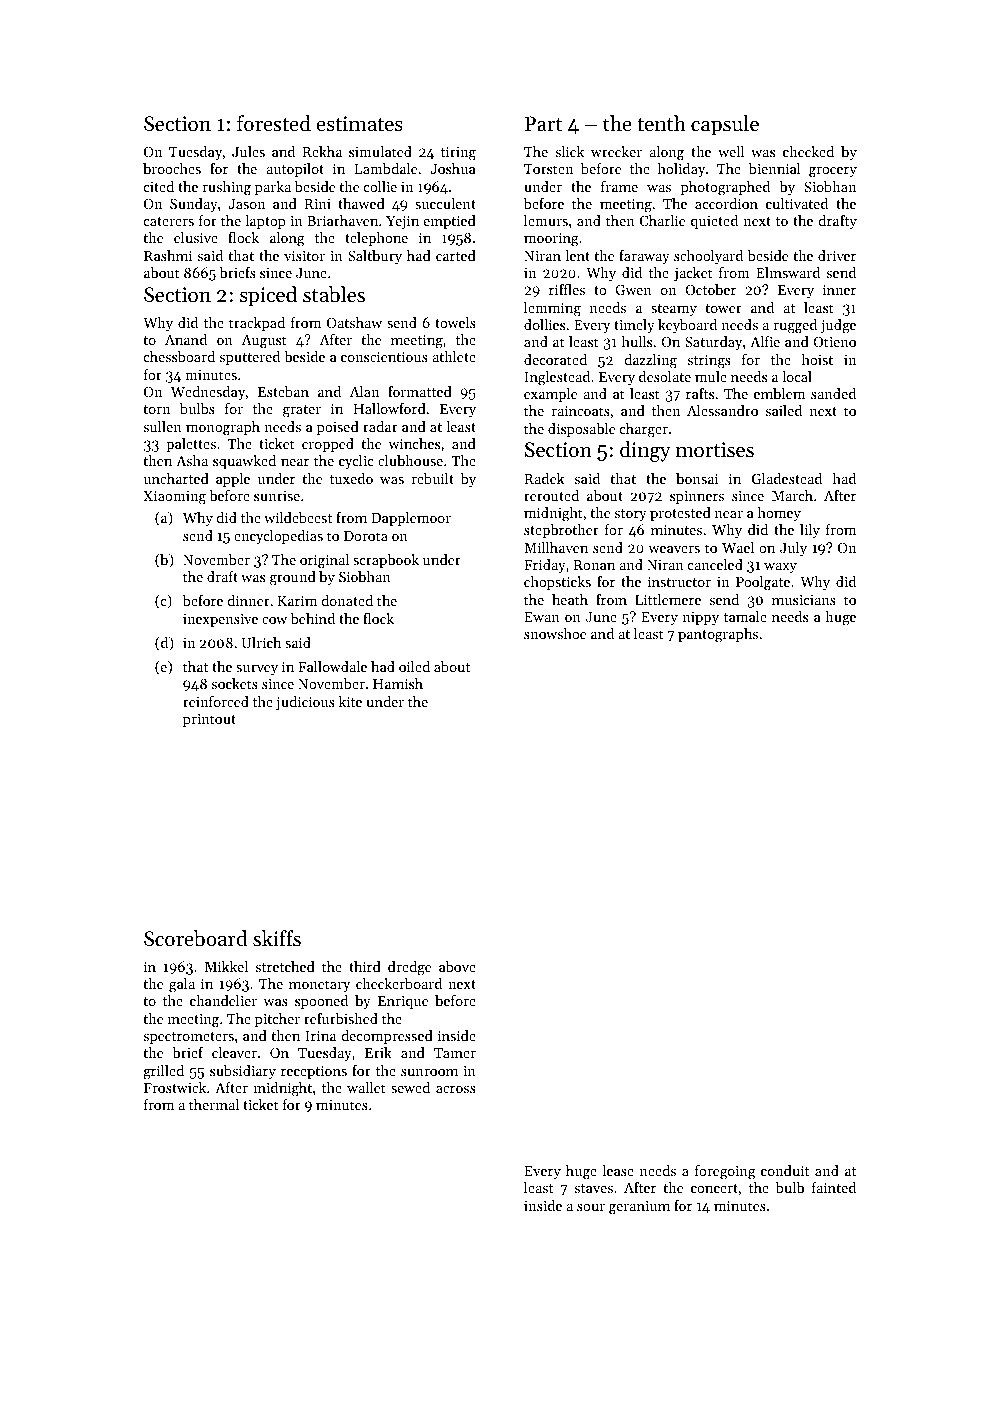 Image resolution: width=1000 pixels, height=1421 pixels. Describe the element at coordinates (833, 393) in the page. I see `sanded` at that location.
